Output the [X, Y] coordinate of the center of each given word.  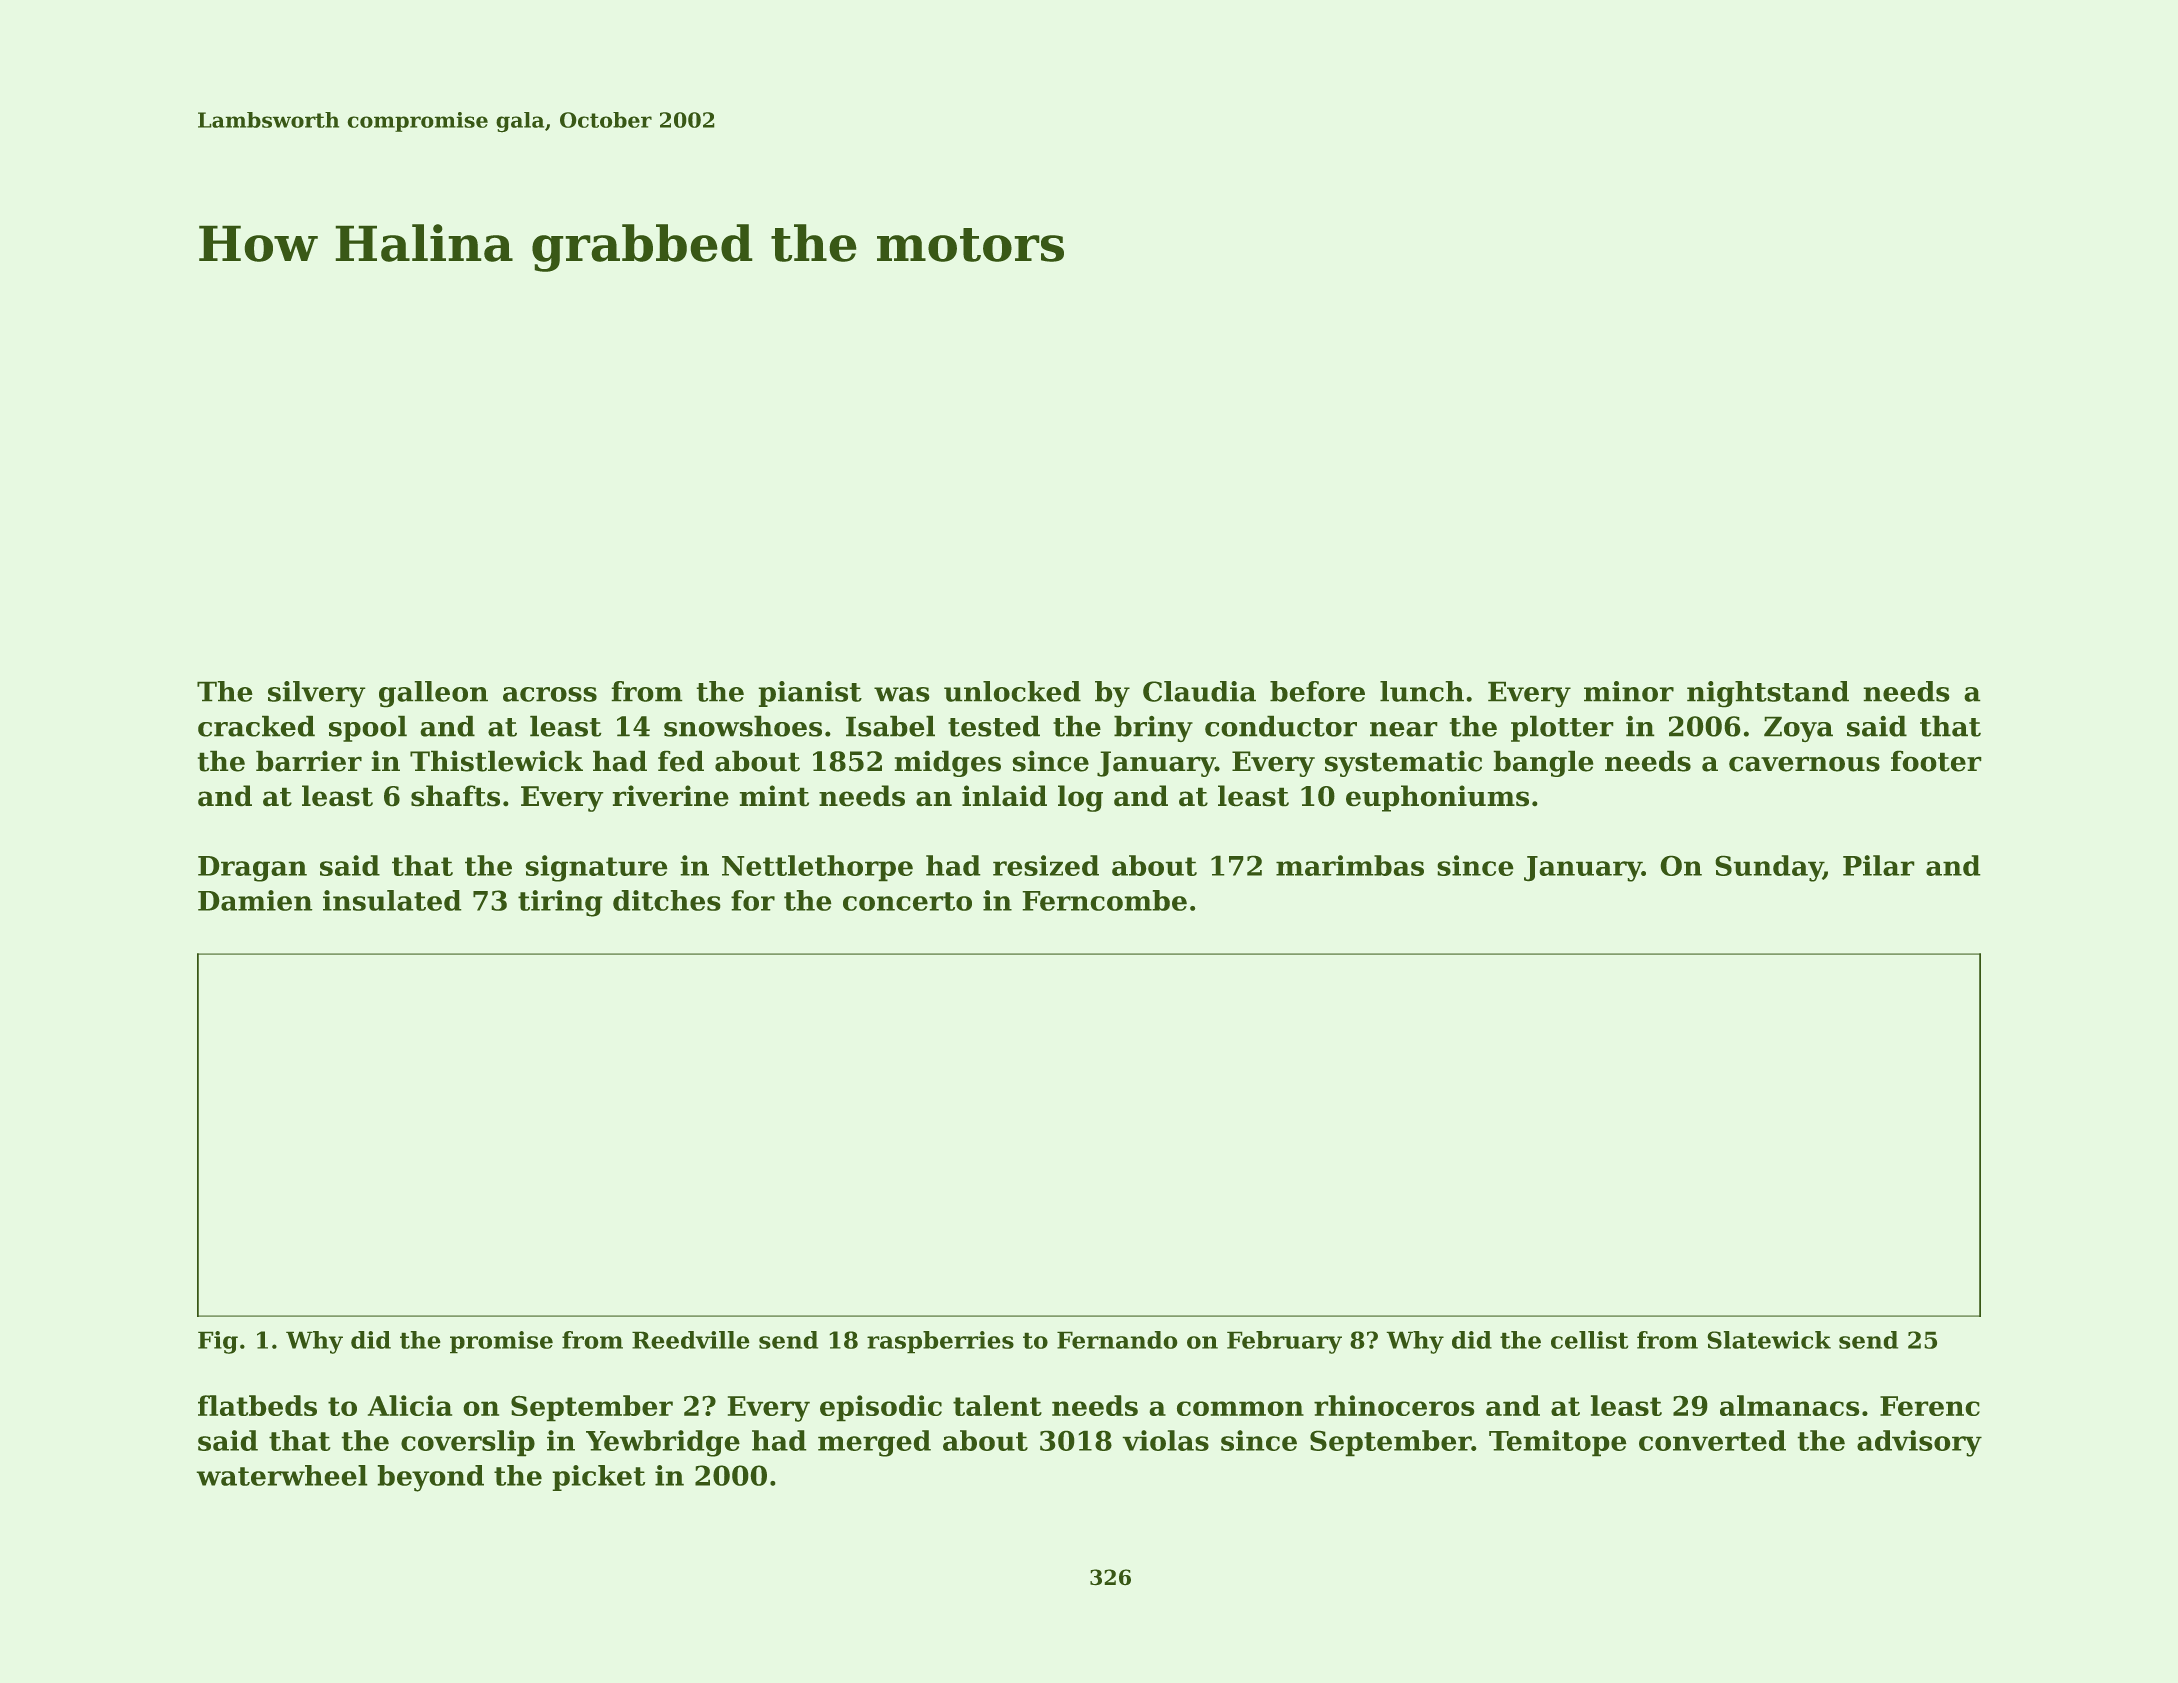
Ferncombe [1104, 900]
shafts [455, 796]
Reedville [691, 1340]
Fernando [1117, 1340]
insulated [392, 900]
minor [1629, 691]
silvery [317, 694]
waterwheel [282, 1475]
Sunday [1769, 868]
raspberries [940, 1342]
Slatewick [1769, 1340]
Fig [218, 1342]
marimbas [1350, 865]
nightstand [1768, 694]
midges [947, 763]
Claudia [1199, 691]
